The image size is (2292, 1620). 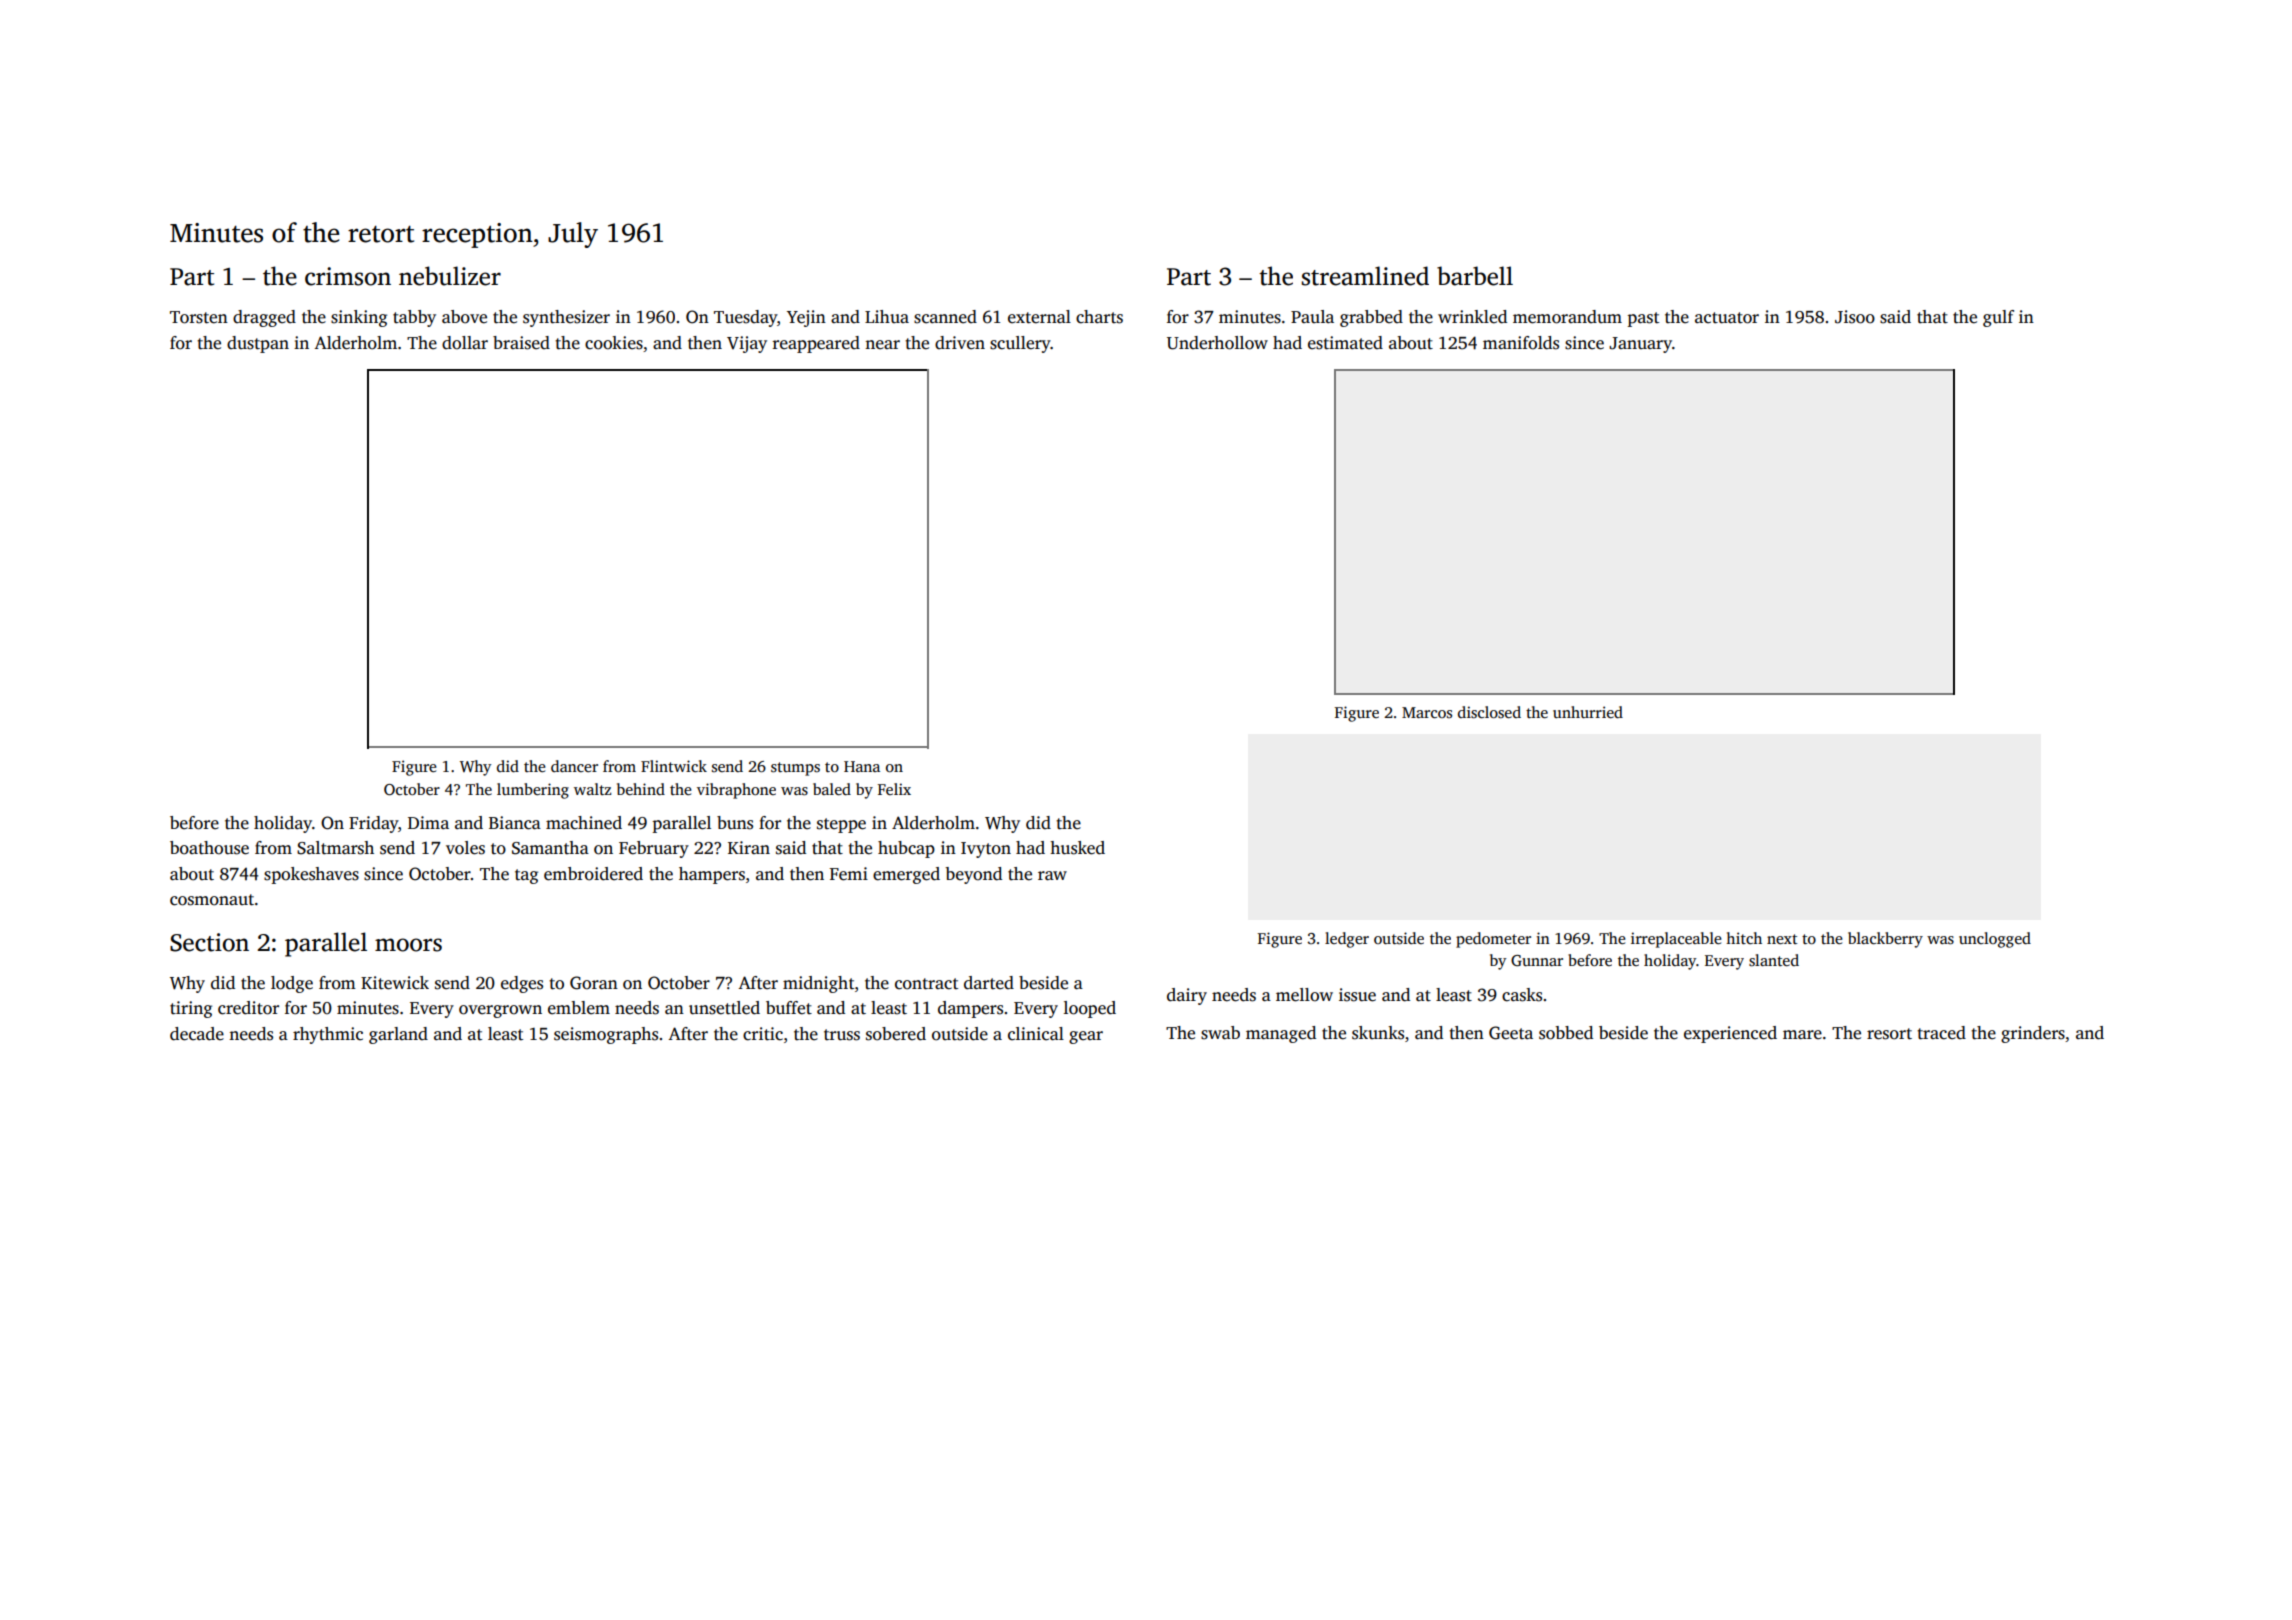 What do you see at coordinates (1378, 1033) in the document?
I see `skunks` at bounding box center [1378, 1033].
